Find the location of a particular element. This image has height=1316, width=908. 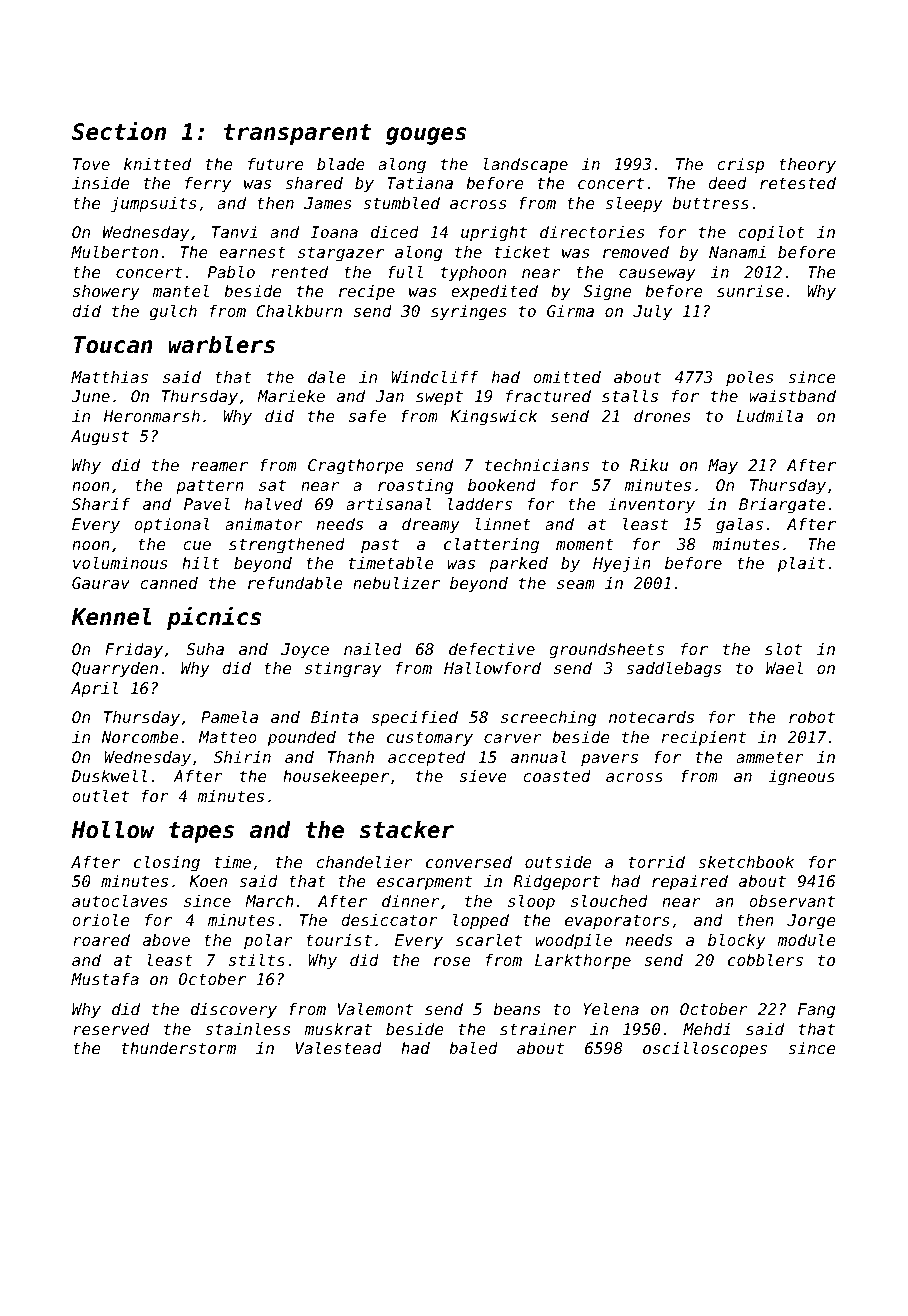

sunrise is located at coordinates (750, 291).
